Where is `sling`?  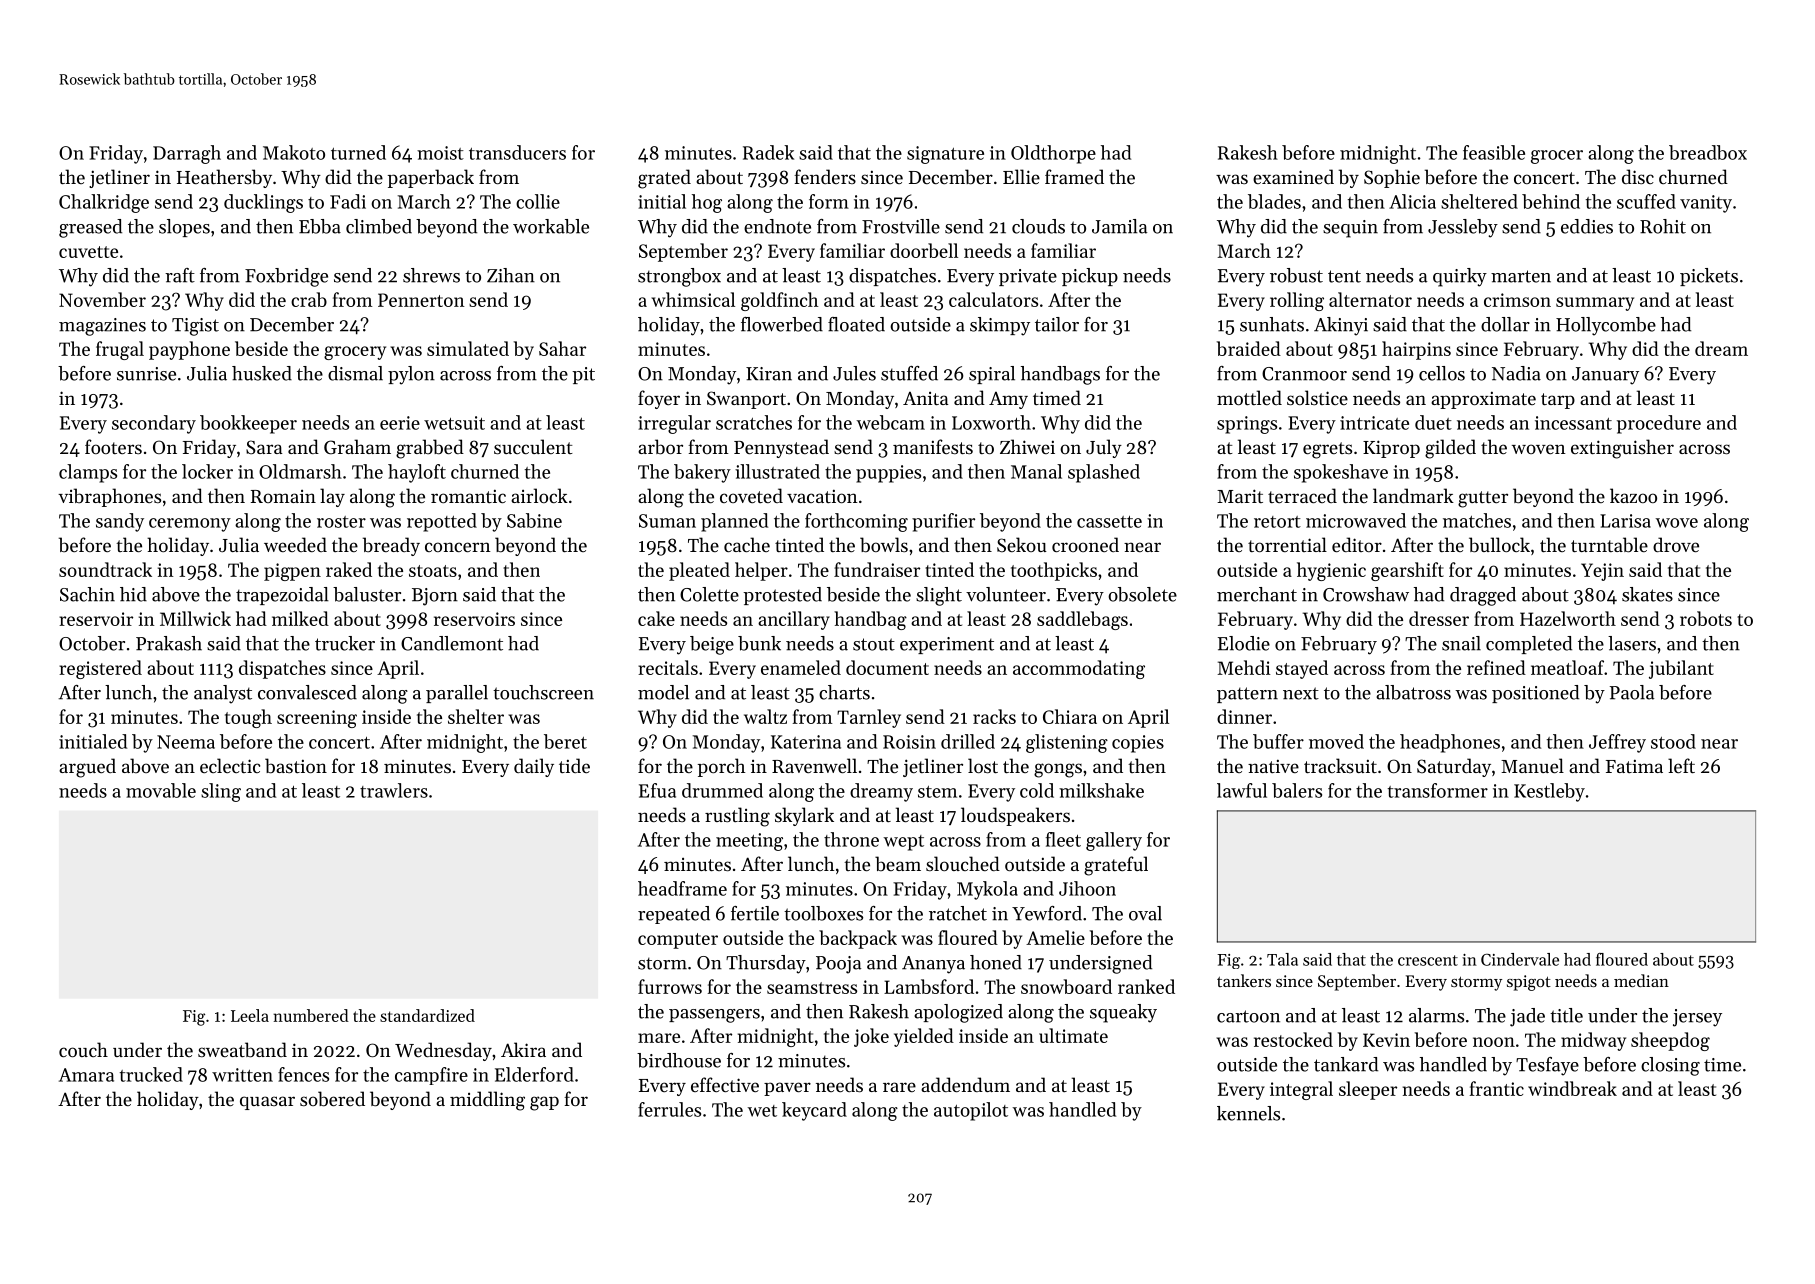
sling is located at coordinates (221, 792).
